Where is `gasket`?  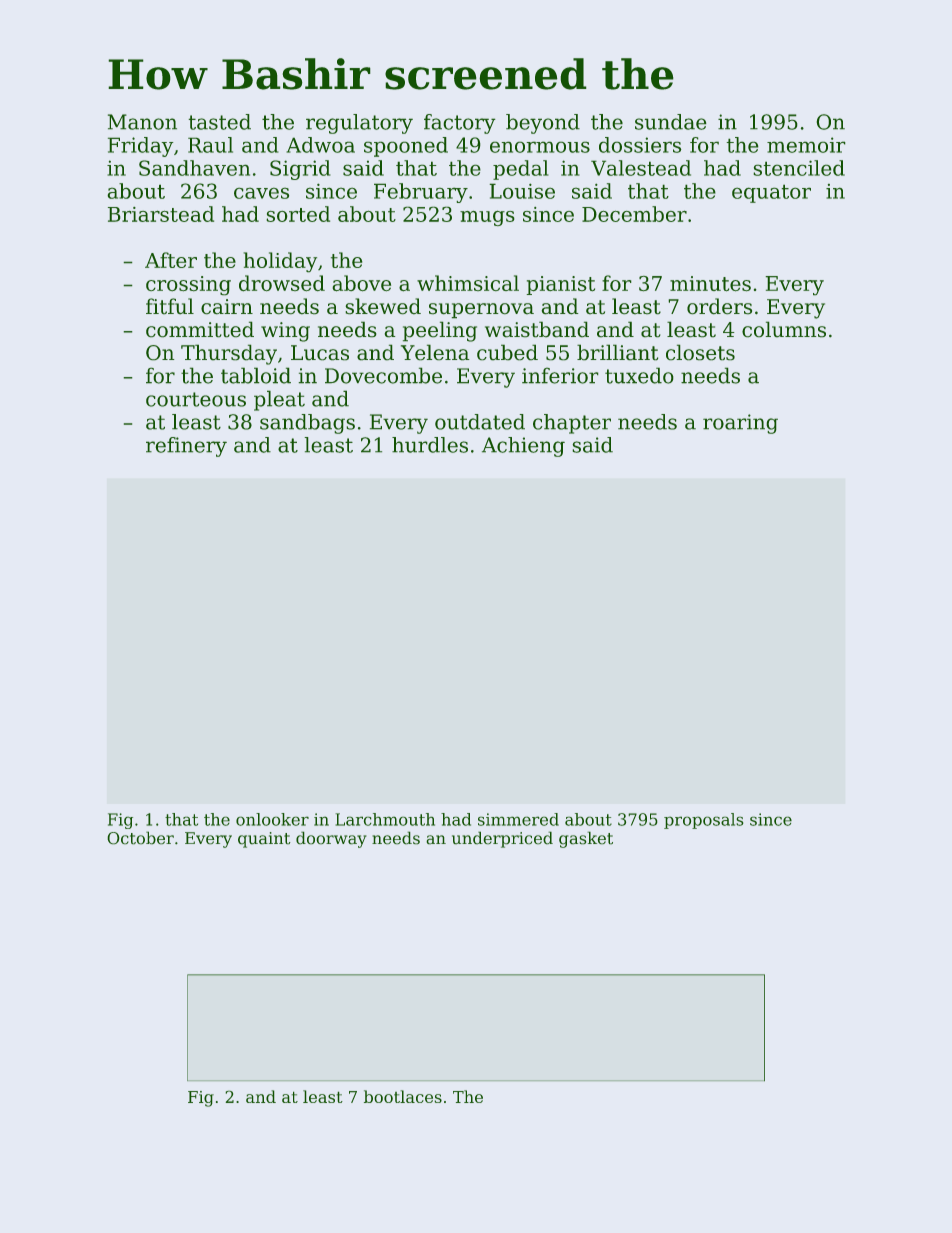
gasket is located at coordinates (586, 839).
